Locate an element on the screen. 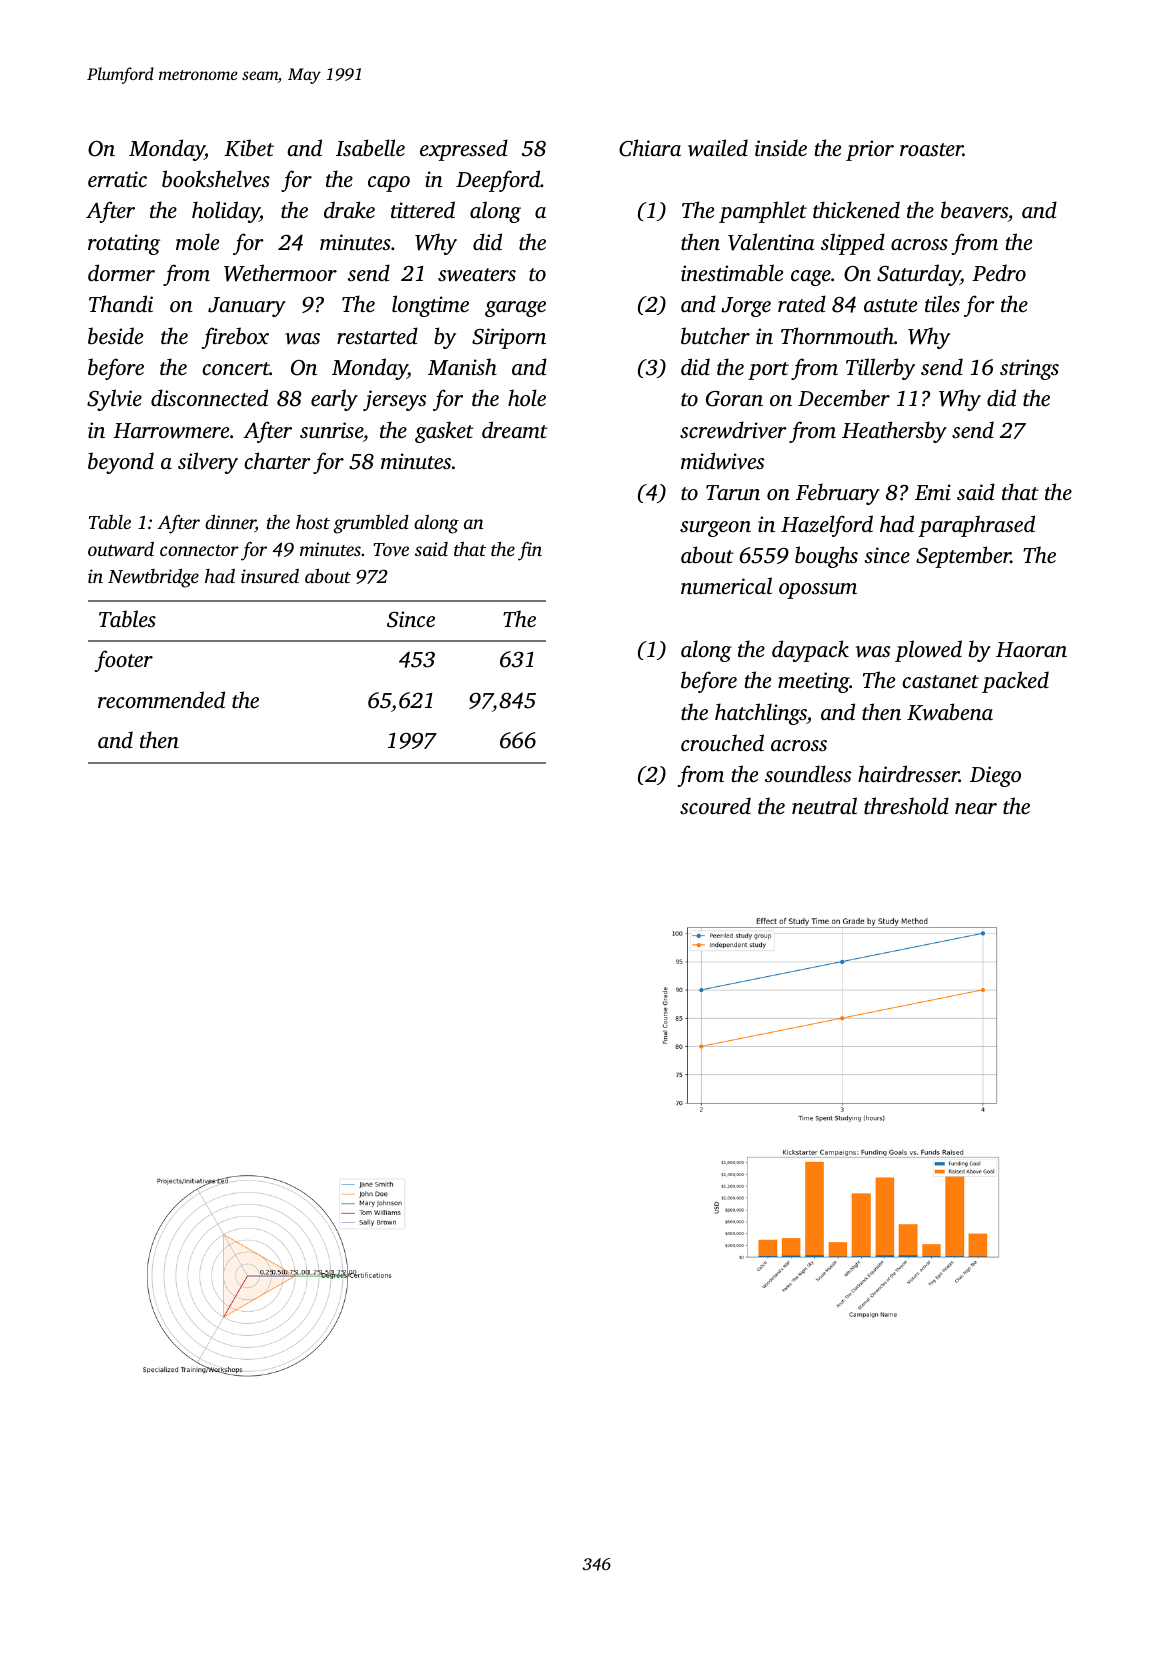  Emi is located at coordinates (933, 492).
